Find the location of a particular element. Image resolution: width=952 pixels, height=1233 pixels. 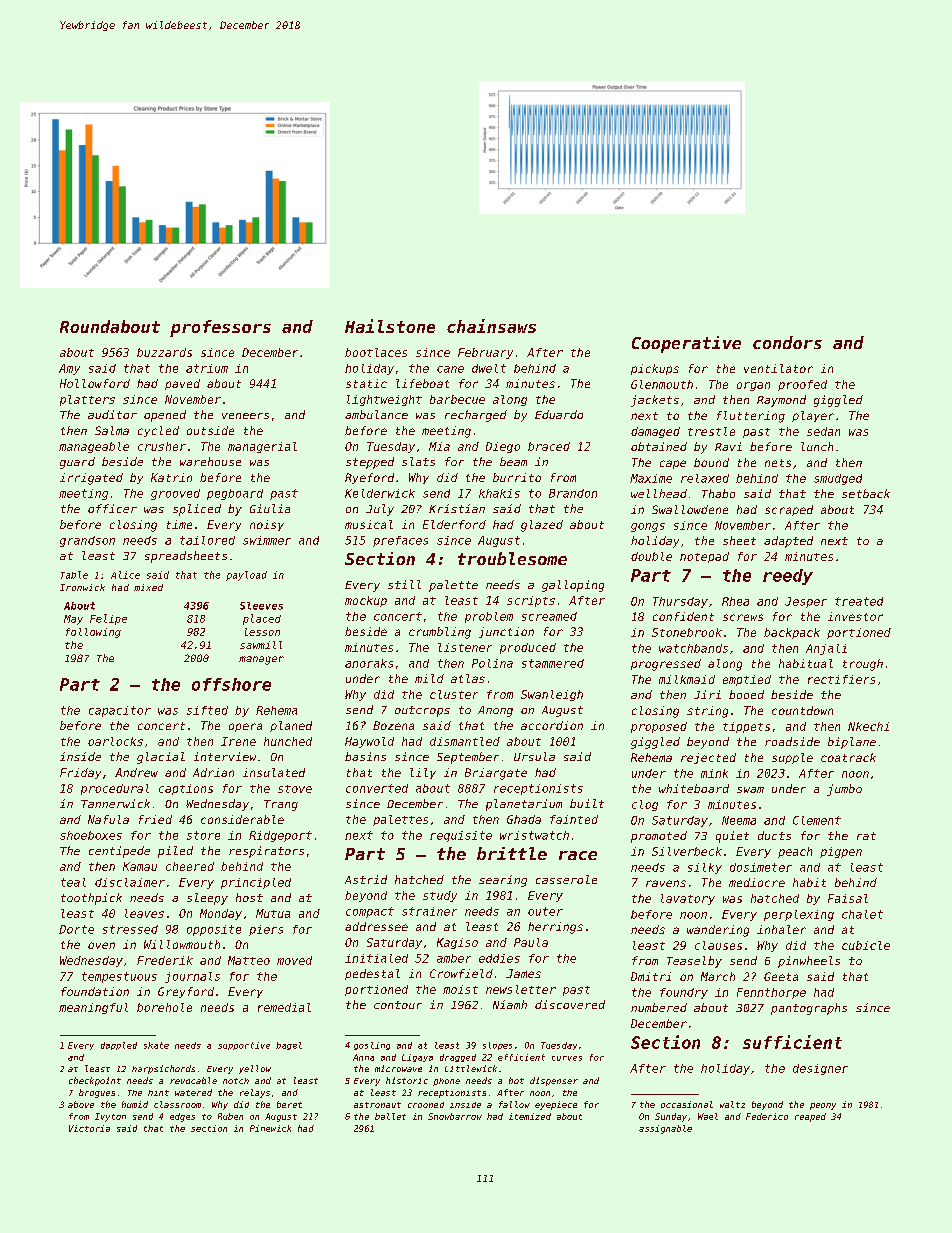

prefaces is located at coordinates (400, 541).
